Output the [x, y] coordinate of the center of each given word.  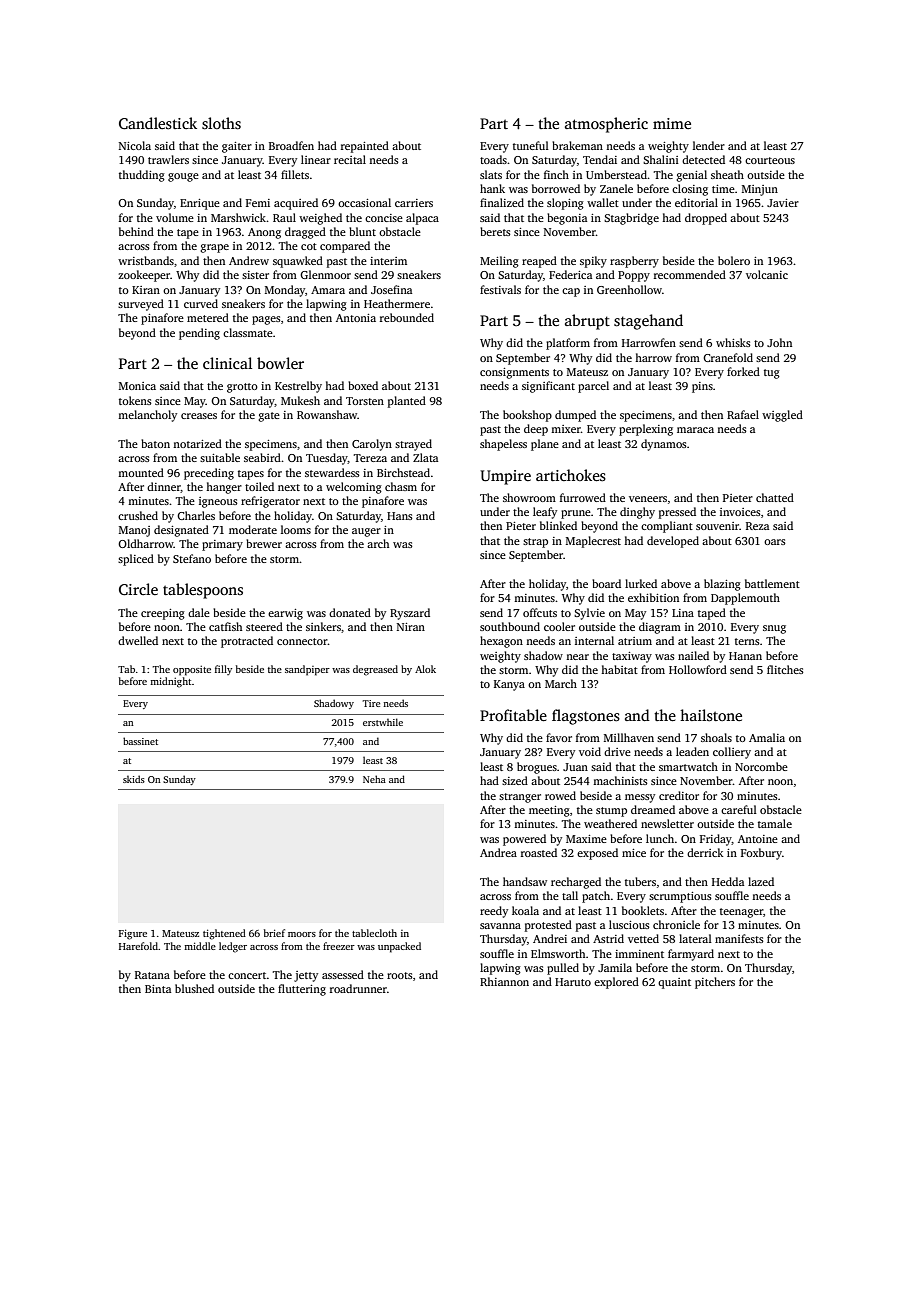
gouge [183, 177]
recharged [576, 883]
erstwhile [383, 722]
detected [703, 159]
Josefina [391, 289]
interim [388, 261]
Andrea [498, 852]
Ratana [152, 975]
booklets [643, 910]
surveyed [141, 305]
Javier [783, 203]
